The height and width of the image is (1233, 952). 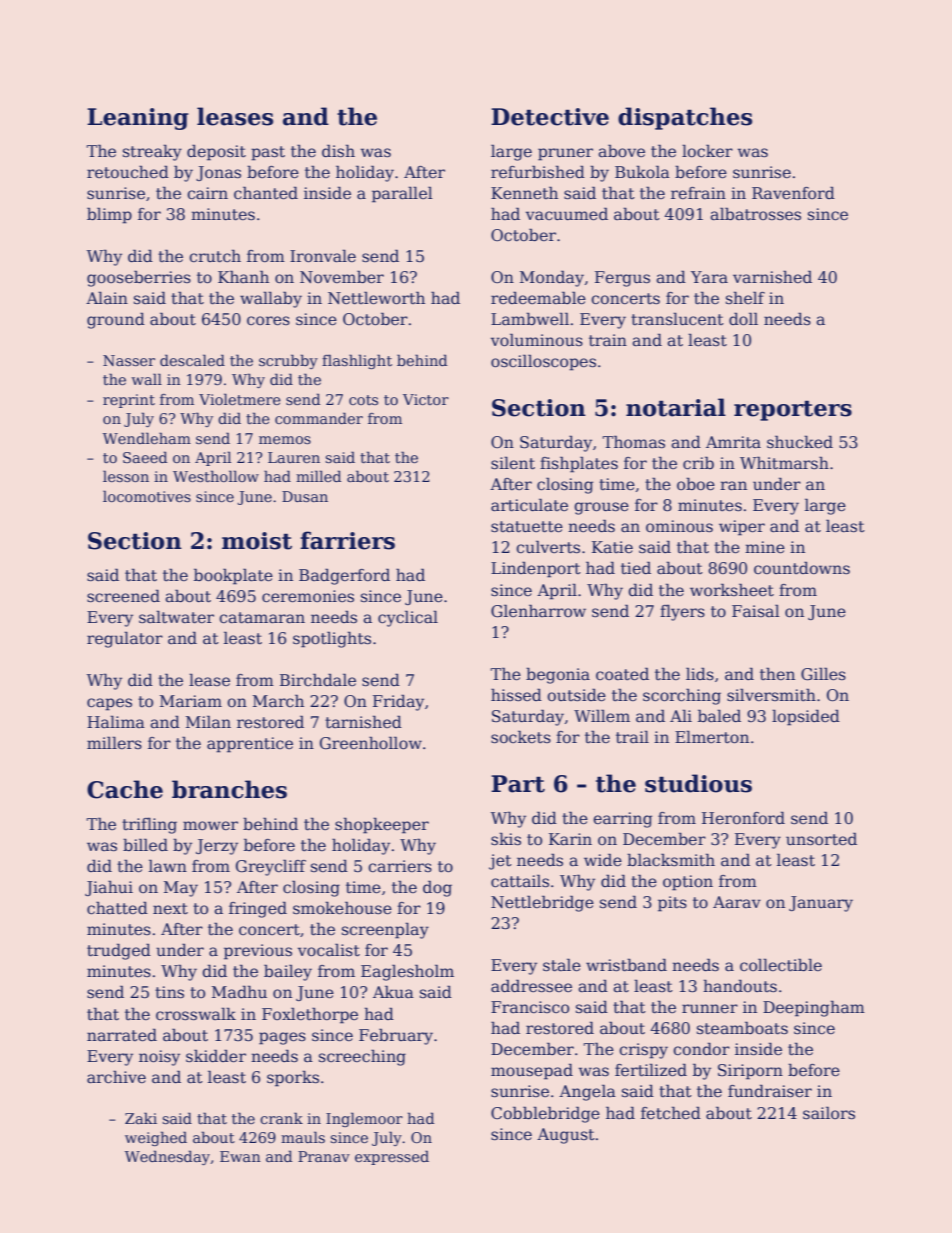 I want to click on Ravenford, so click(x=793, y=193).
